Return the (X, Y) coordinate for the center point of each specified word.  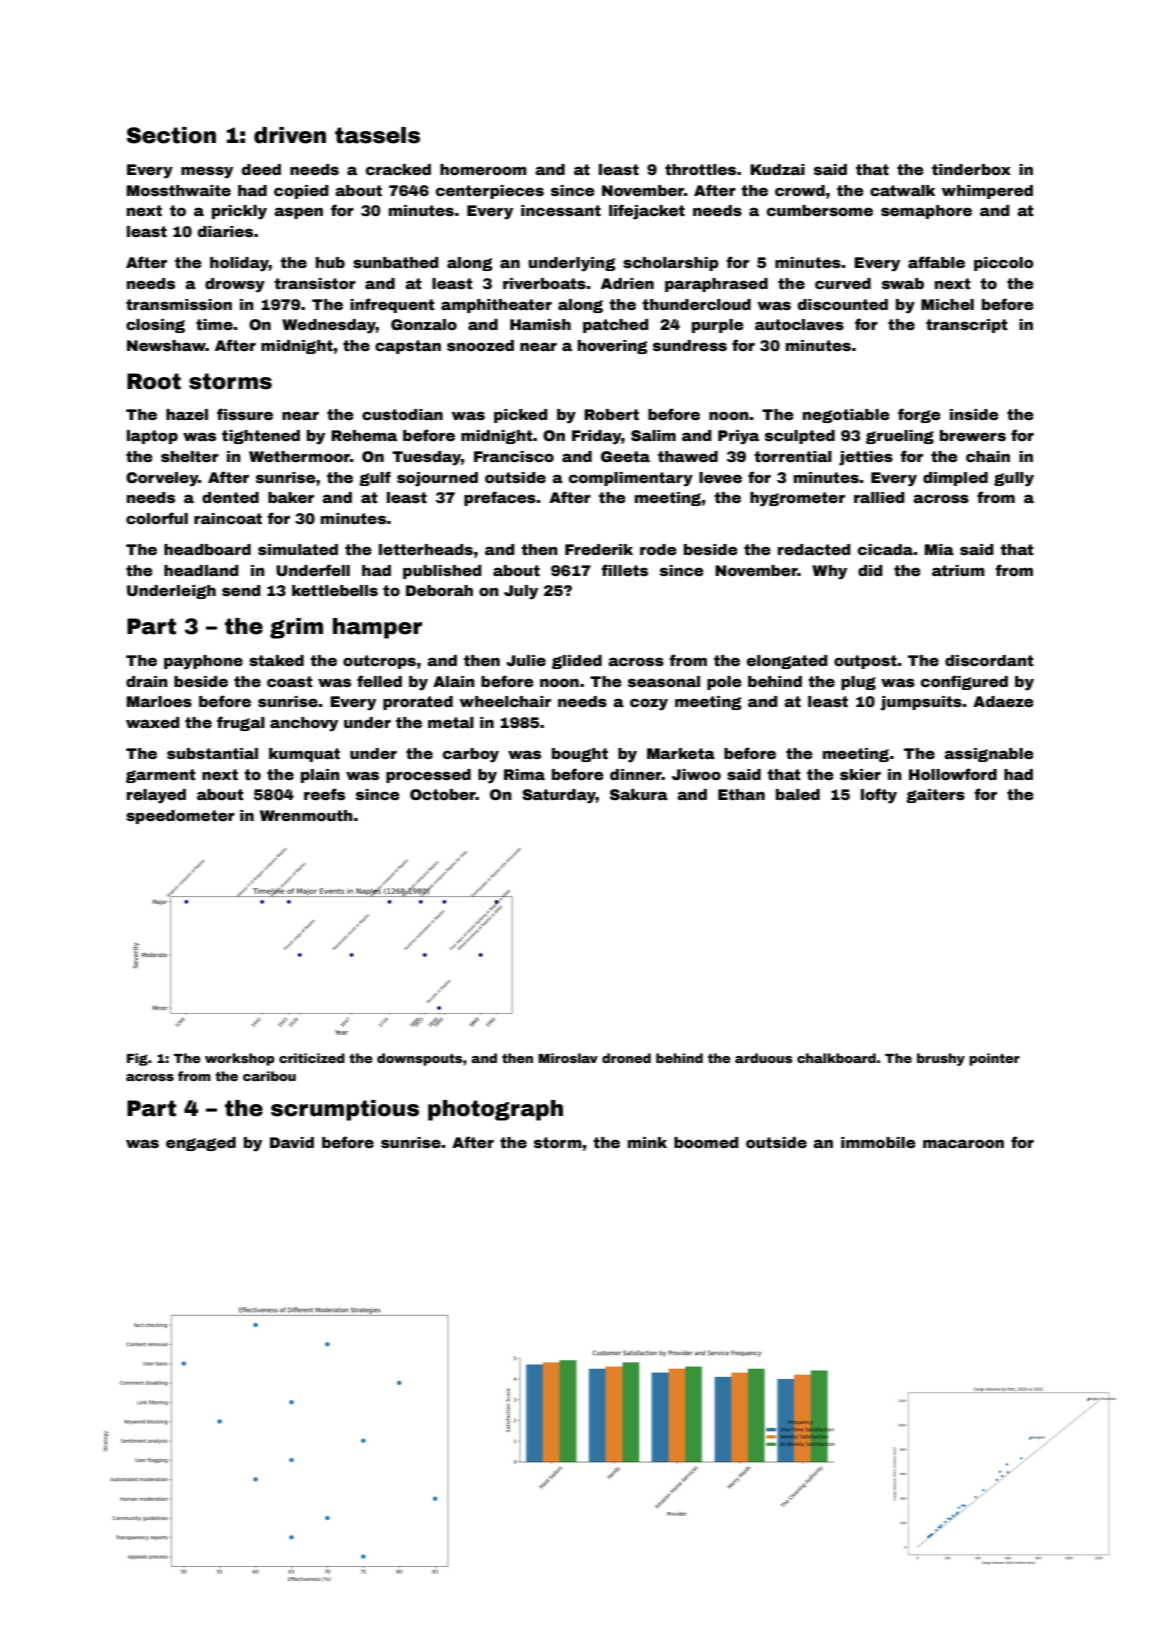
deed (261, 169)
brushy (941, 1059)
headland (201, 570)
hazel (187, 414)
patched (616, 326)
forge (919, 415)
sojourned (437, 479)
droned (626, 1058)
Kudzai (777, 169)
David (292, 1142)
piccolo (1004, 264)
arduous (763, 1058)
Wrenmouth (306, 815)
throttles (700, 169)
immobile (878, 1142)
